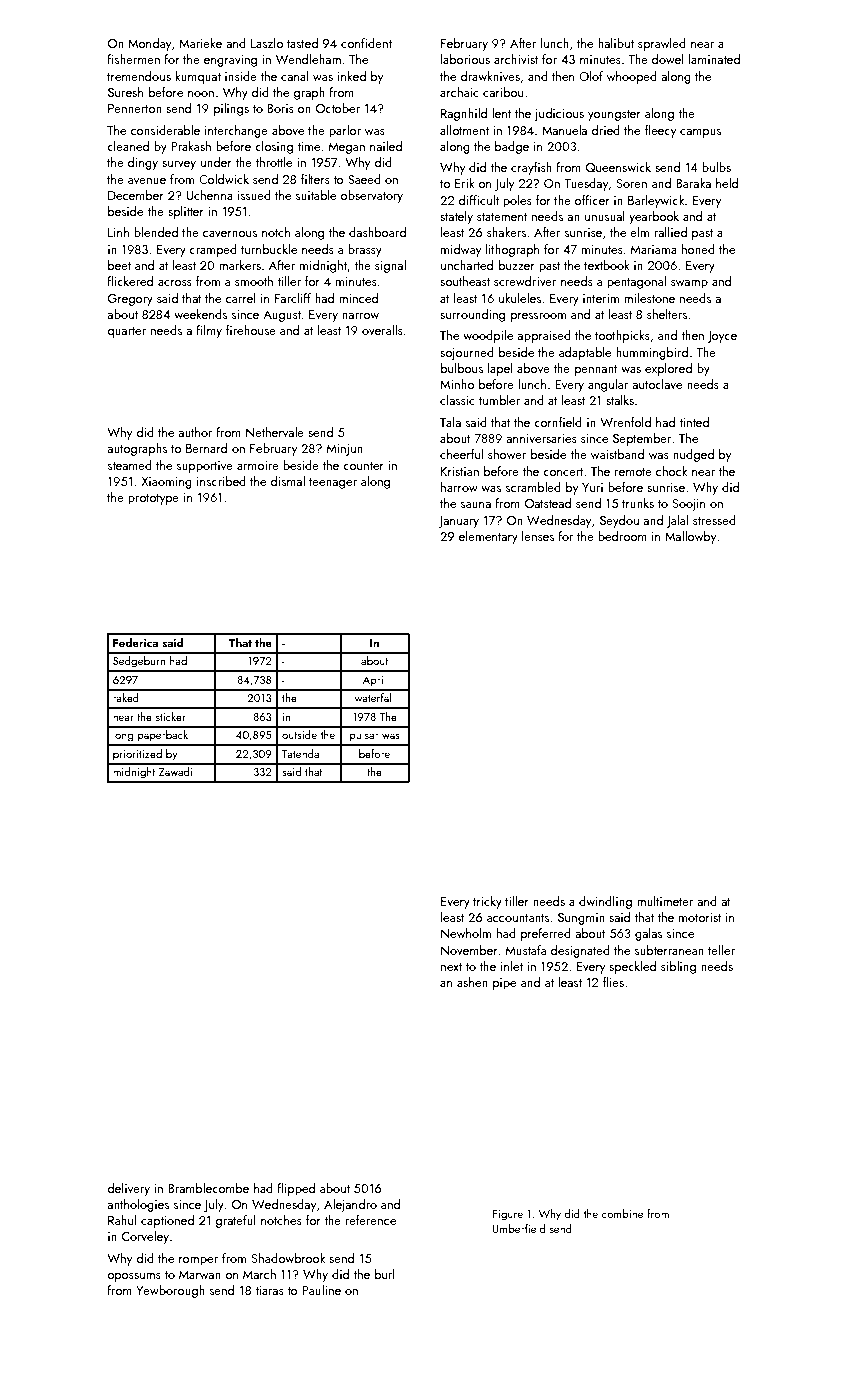 This screenshot has height=1400, width=849. I want to click on delivery, so click(128, 1189).
